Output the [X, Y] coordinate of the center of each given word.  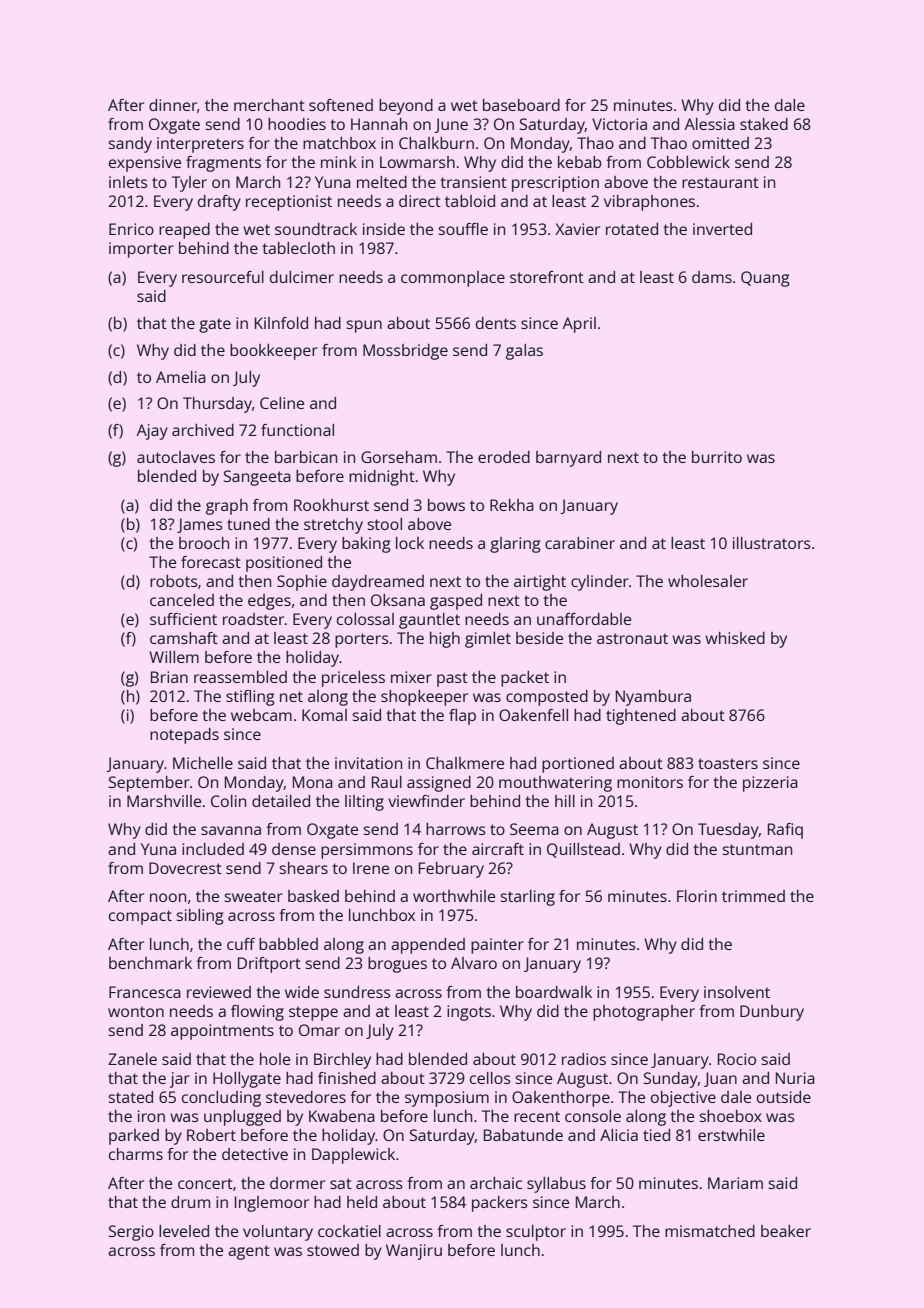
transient [473, 182]
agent [249, 1252]
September [149, 784]
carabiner [580, 543]
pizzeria [770, 784]
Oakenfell [533, 715]
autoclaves [176, 457]
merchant [269, 105]
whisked [735, 638]
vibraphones [649, 203]
